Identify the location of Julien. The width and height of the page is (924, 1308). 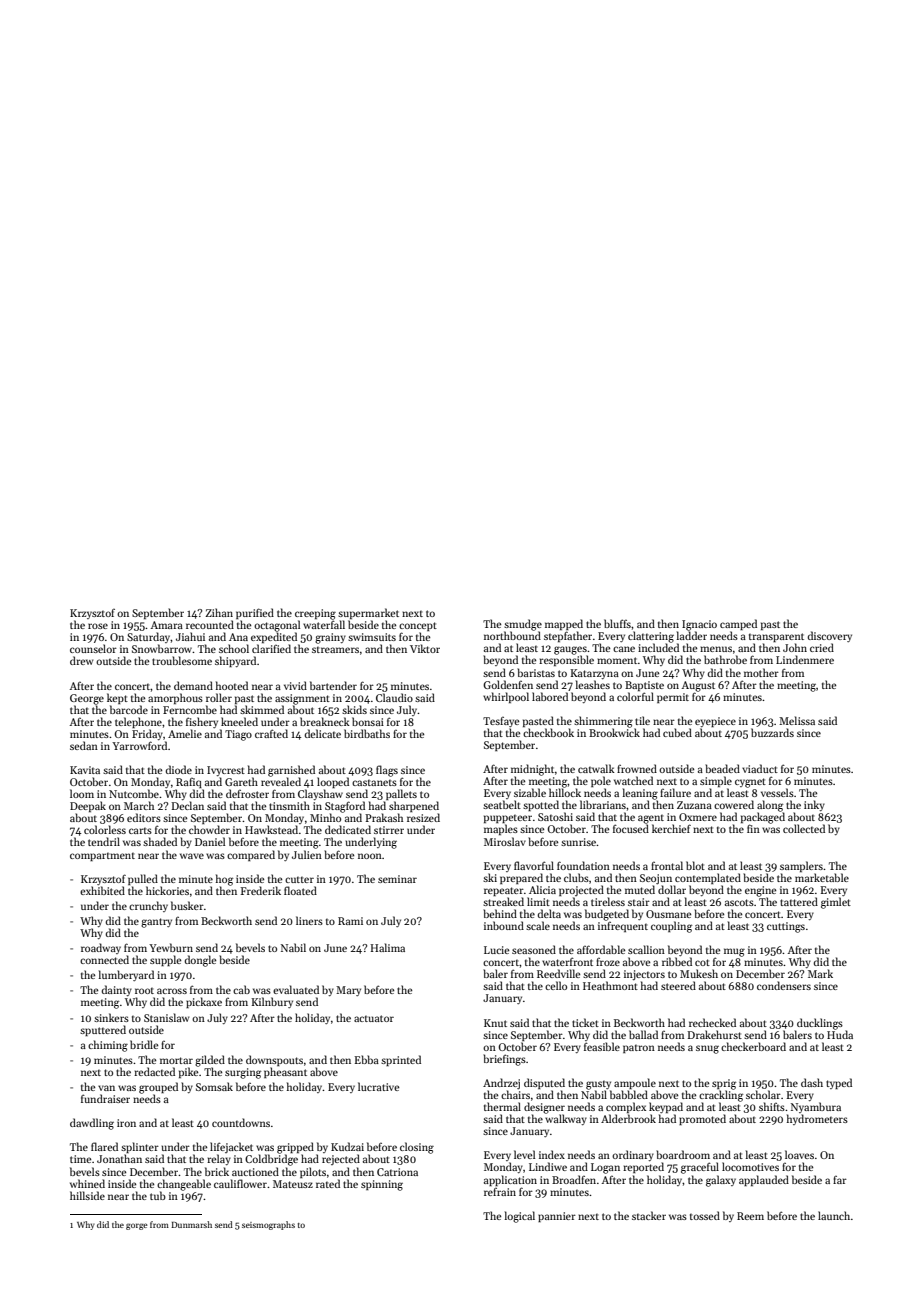
(307, 854).
